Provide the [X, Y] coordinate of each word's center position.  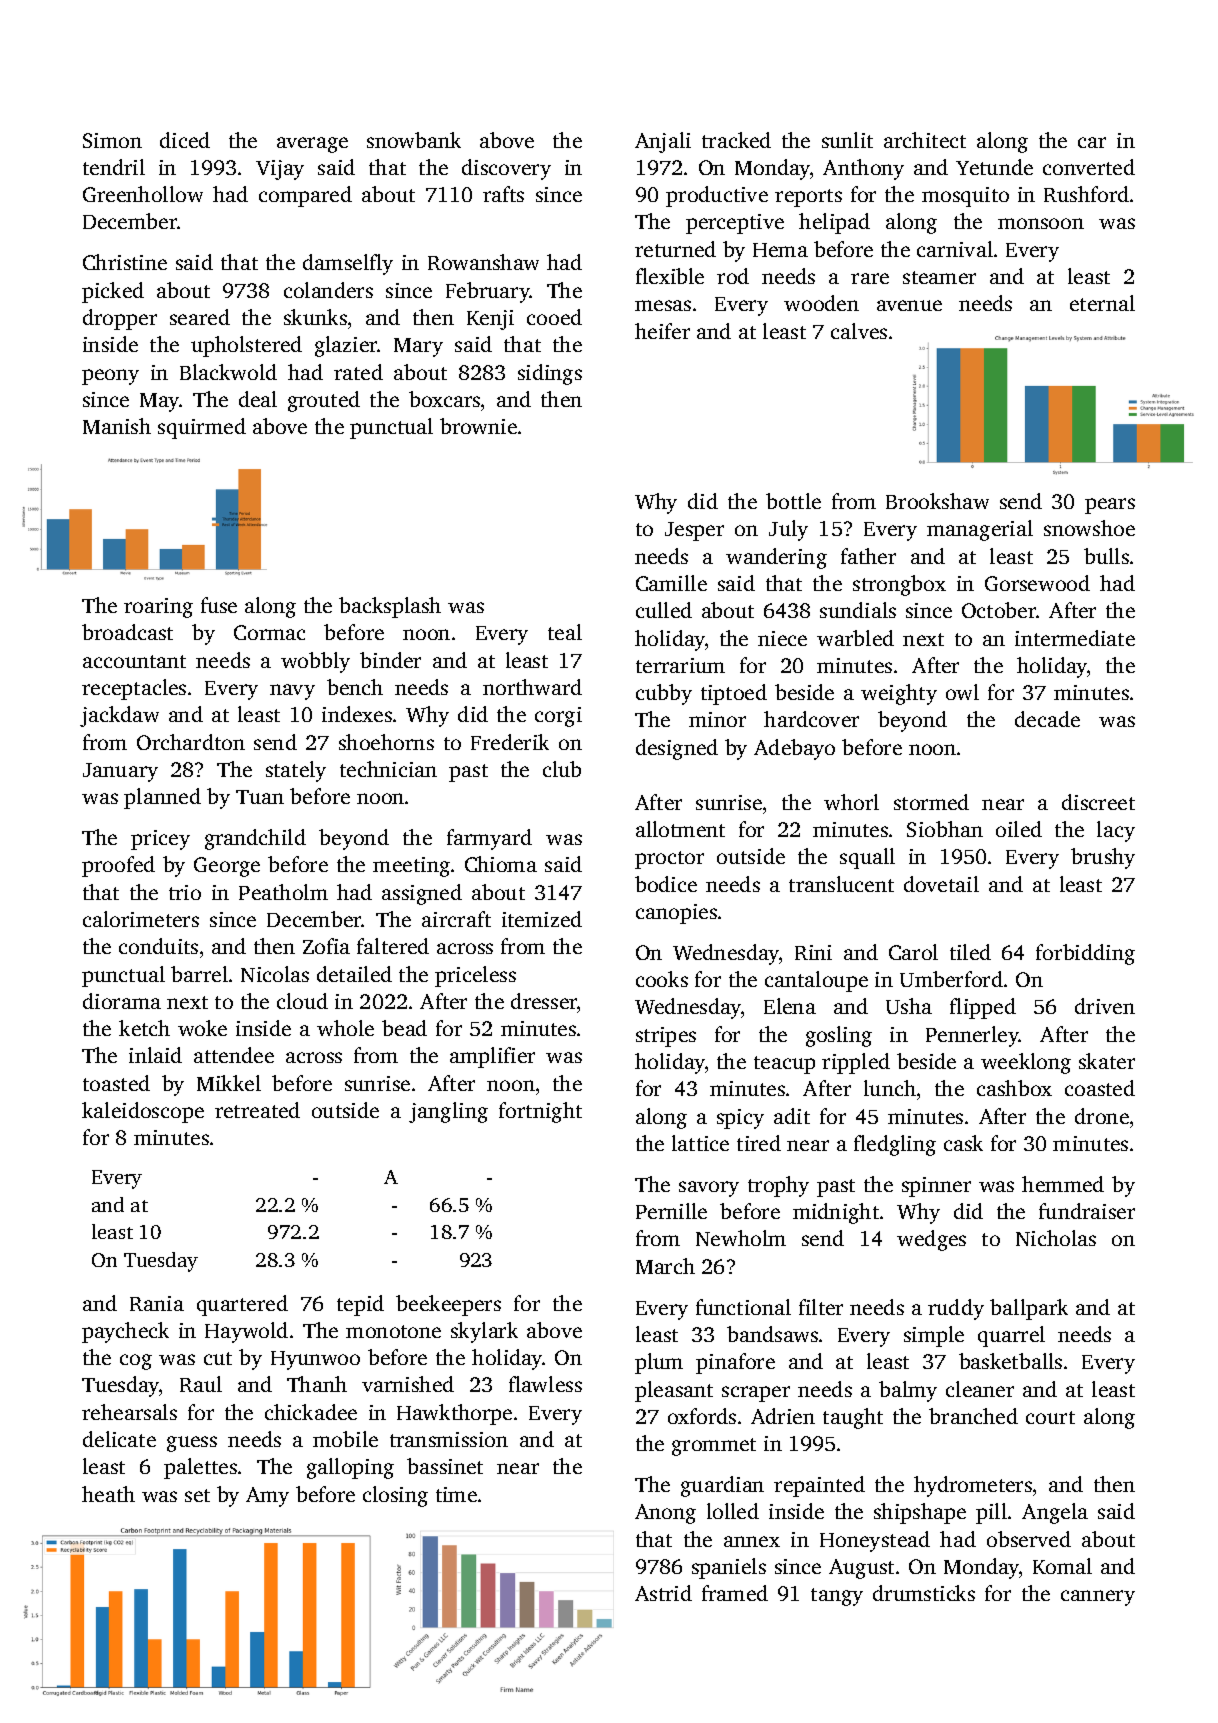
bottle [793, 501]
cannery [1098, 1598]
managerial [980, 530]
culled [664, 610]
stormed [931, 802]
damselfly [348, 264]
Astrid [663, 1593]
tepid [360, 1305]
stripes [666, 1037]
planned [162, 798]
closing [395, 1496]
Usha [909, 1006]
